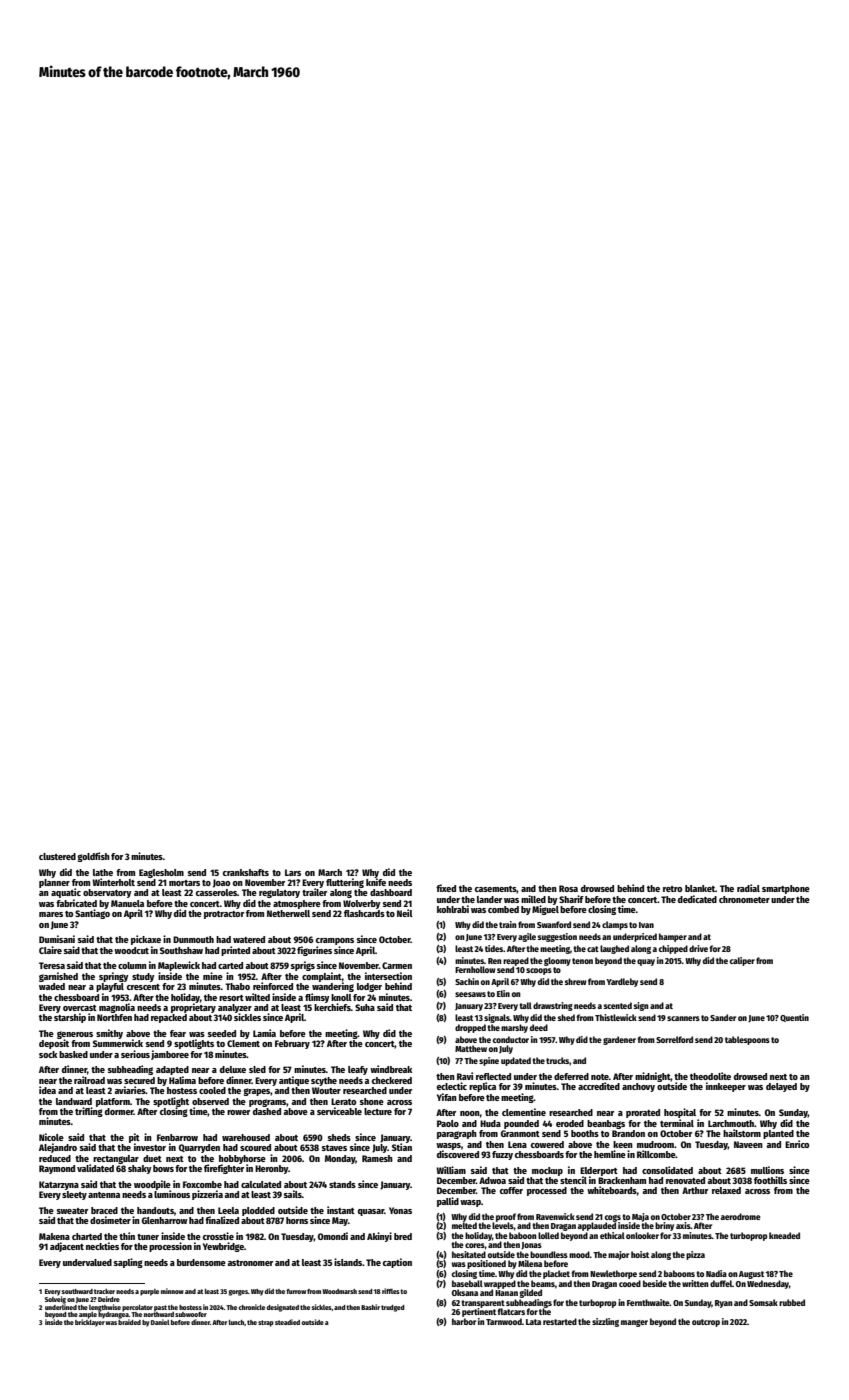 The height and width of the page is (1400, 849). Describe the element at coordinates (94, 857) in the page. I see `goldfish` at that location.
